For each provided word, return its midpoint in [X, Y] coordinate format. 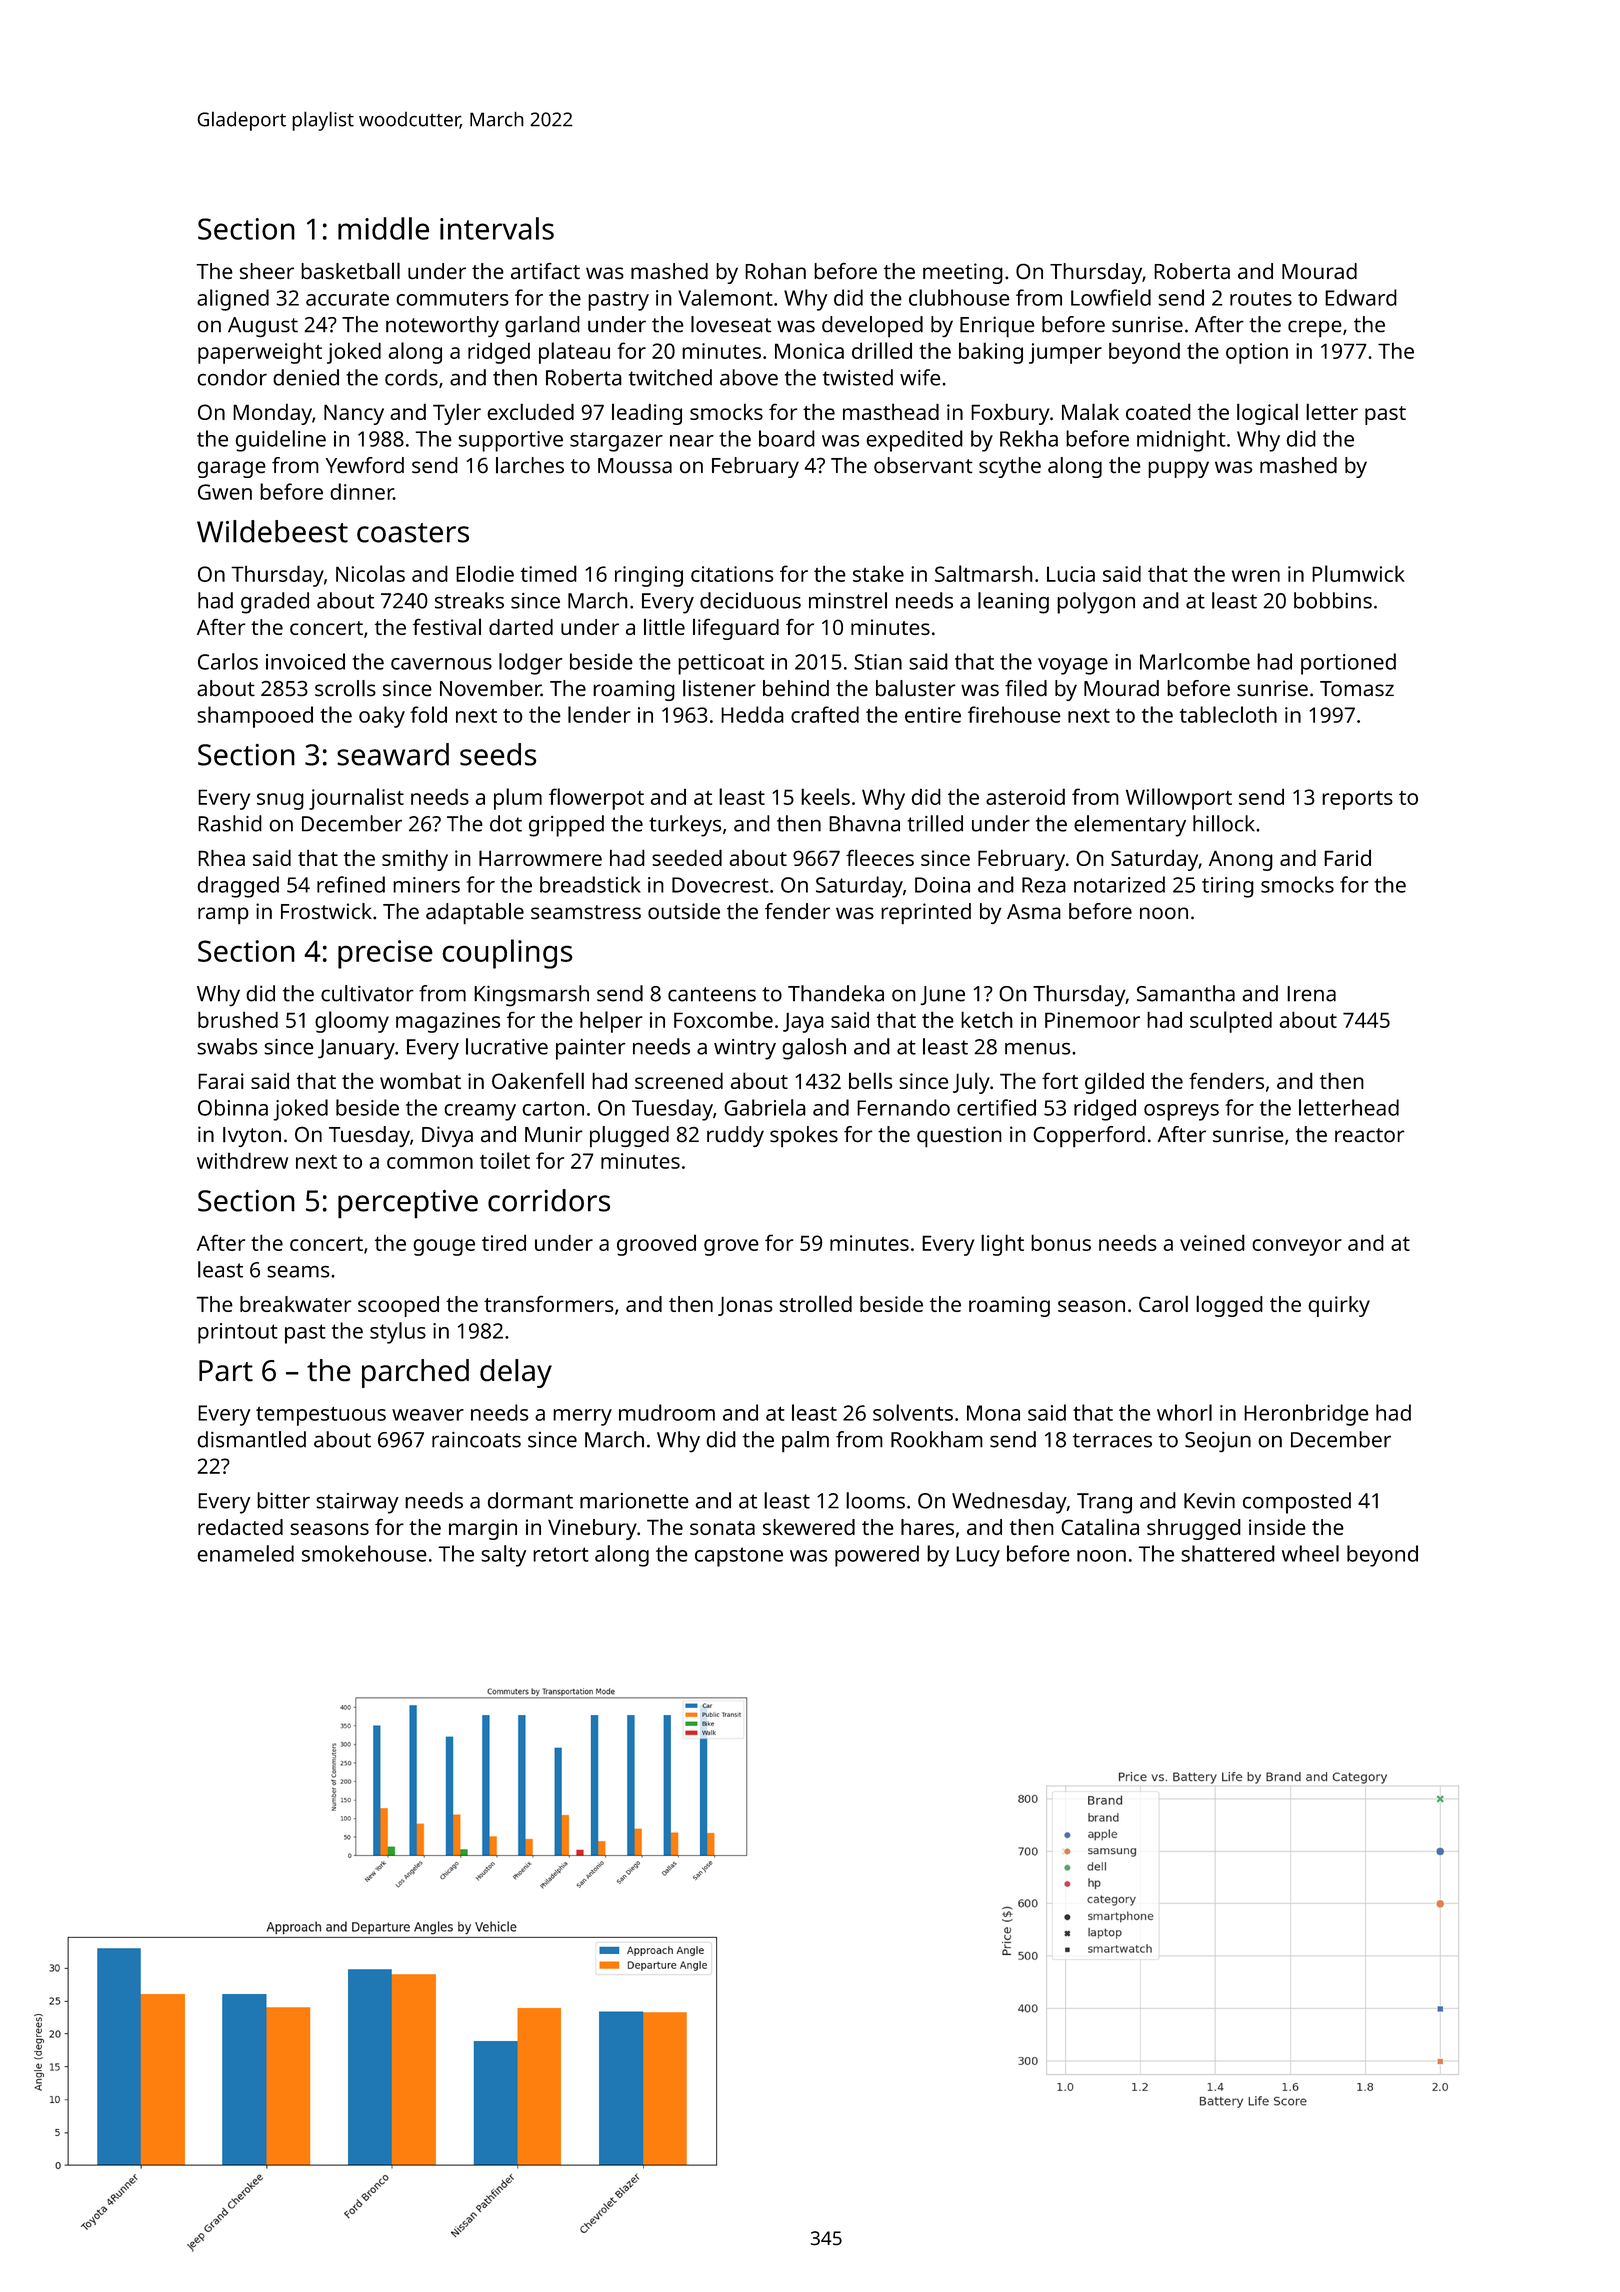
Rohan [775, 271]
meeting [963, 273]
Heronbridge [1306, 1415]
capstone [739, 1557]
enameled [245, 1553]
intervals [497, 228]
